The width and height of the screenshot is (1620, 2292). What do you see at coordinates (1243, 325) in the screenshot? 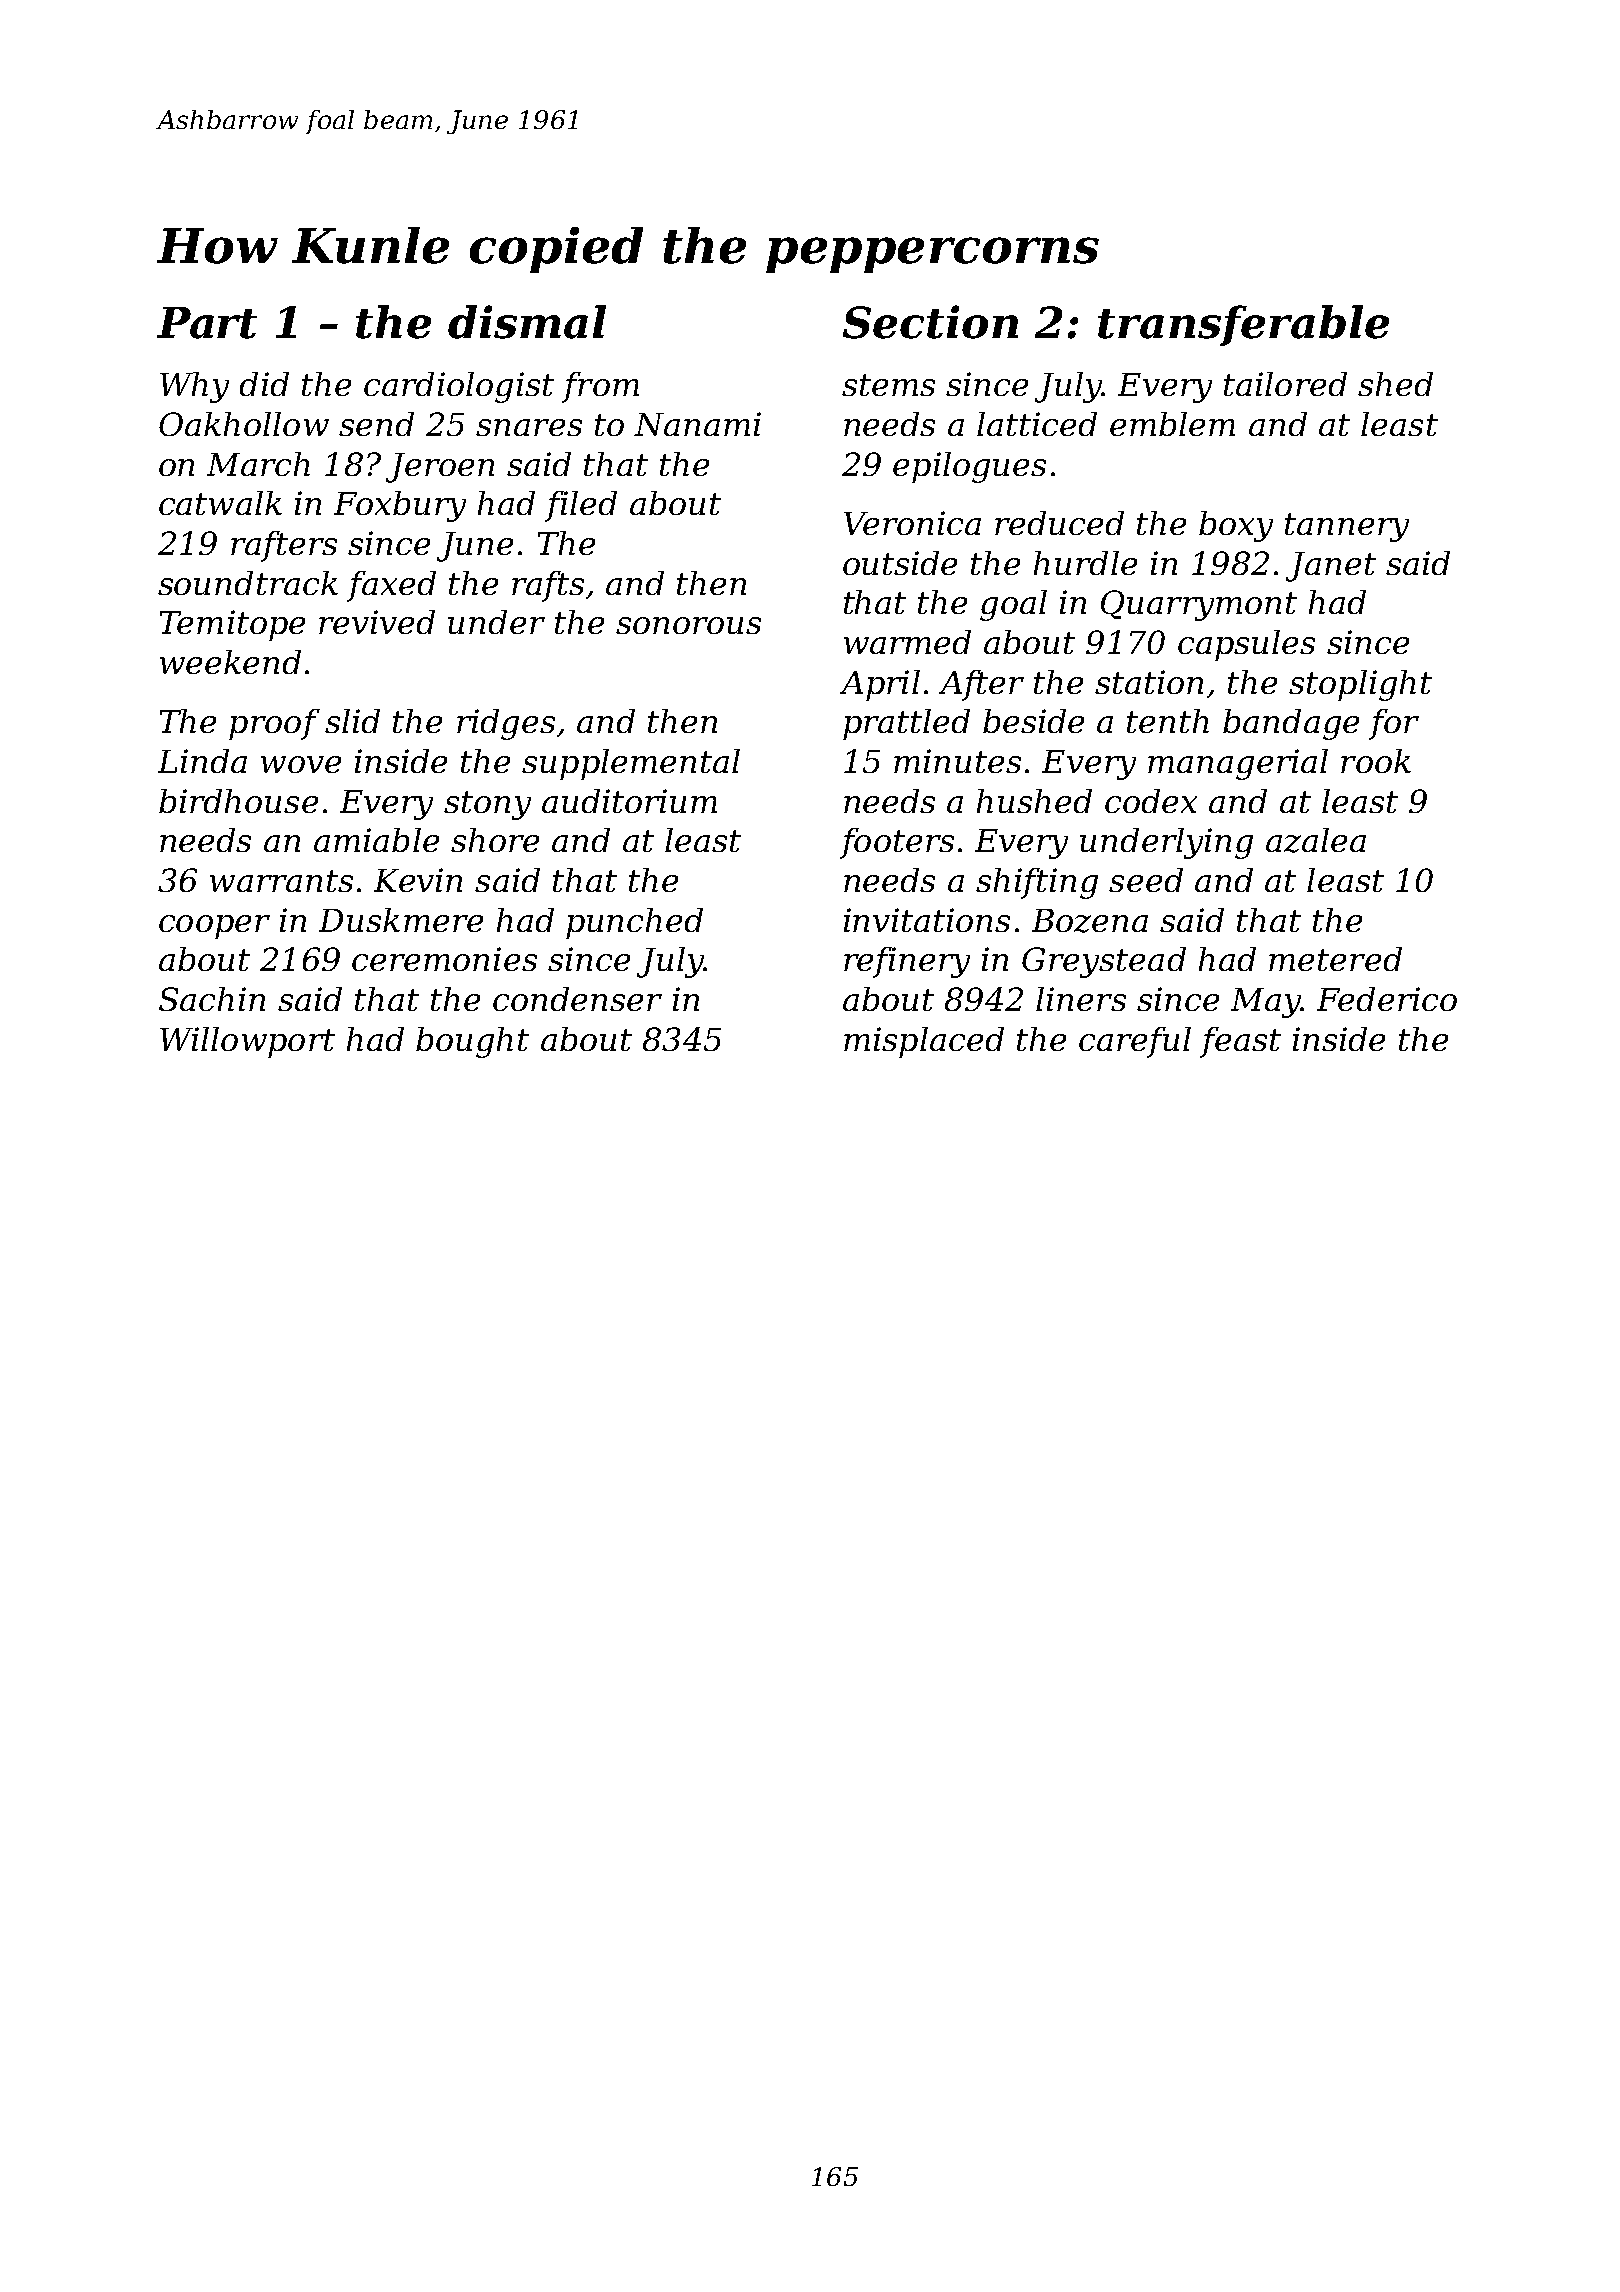
I see `transferable` at bounding box center [1243, 325].
